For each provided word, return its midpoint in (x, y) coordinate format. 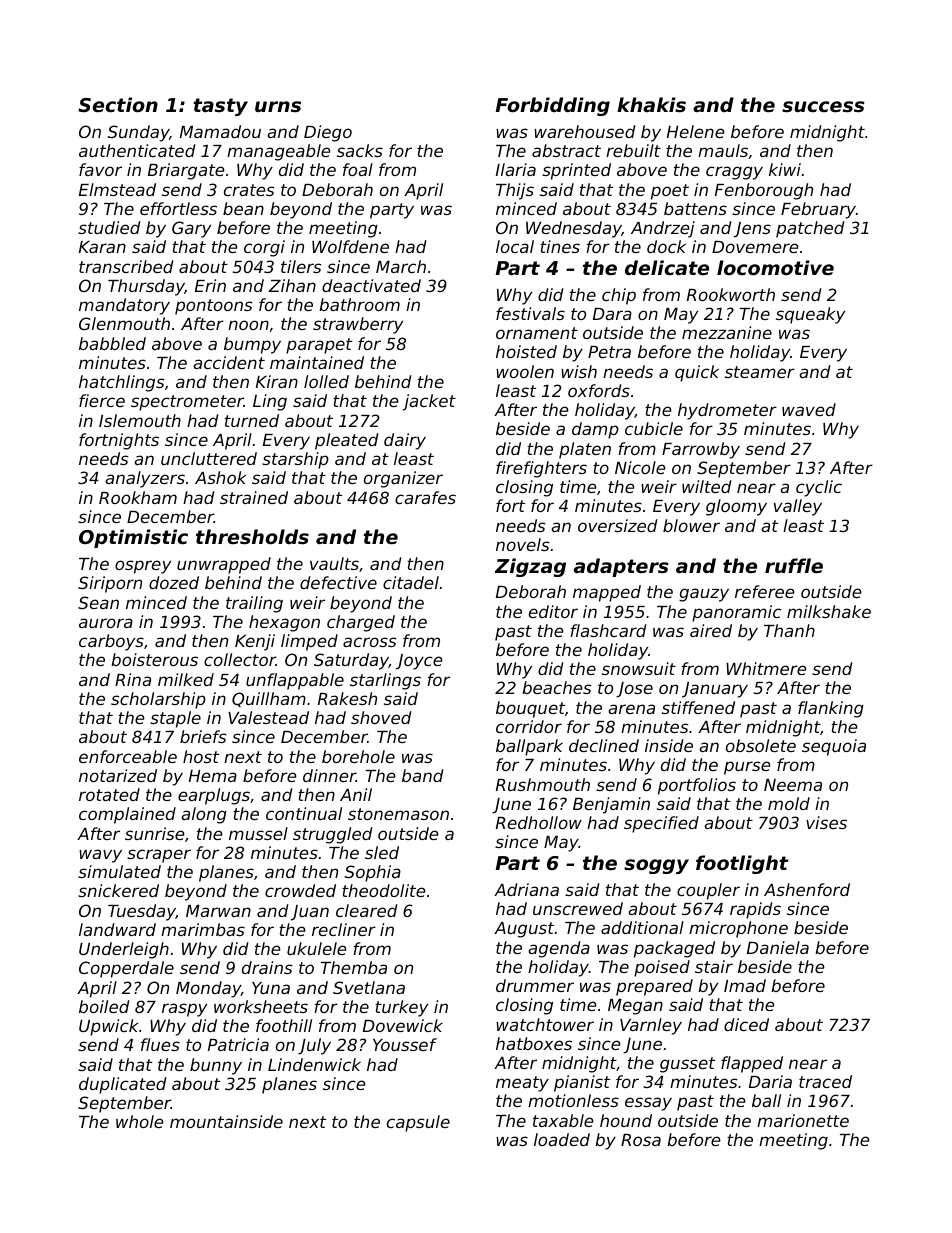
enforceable (128, 756)
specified (661, 824)
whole (140, 1121)
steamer (760, 372)
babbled (112, 343)
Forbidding (553, 106)
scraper (159, 856)
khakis (651, 104)
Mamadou (220, 131)
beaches (557, 687)
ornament (537, 333)
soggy (656, 866)
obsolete (761, 745)
